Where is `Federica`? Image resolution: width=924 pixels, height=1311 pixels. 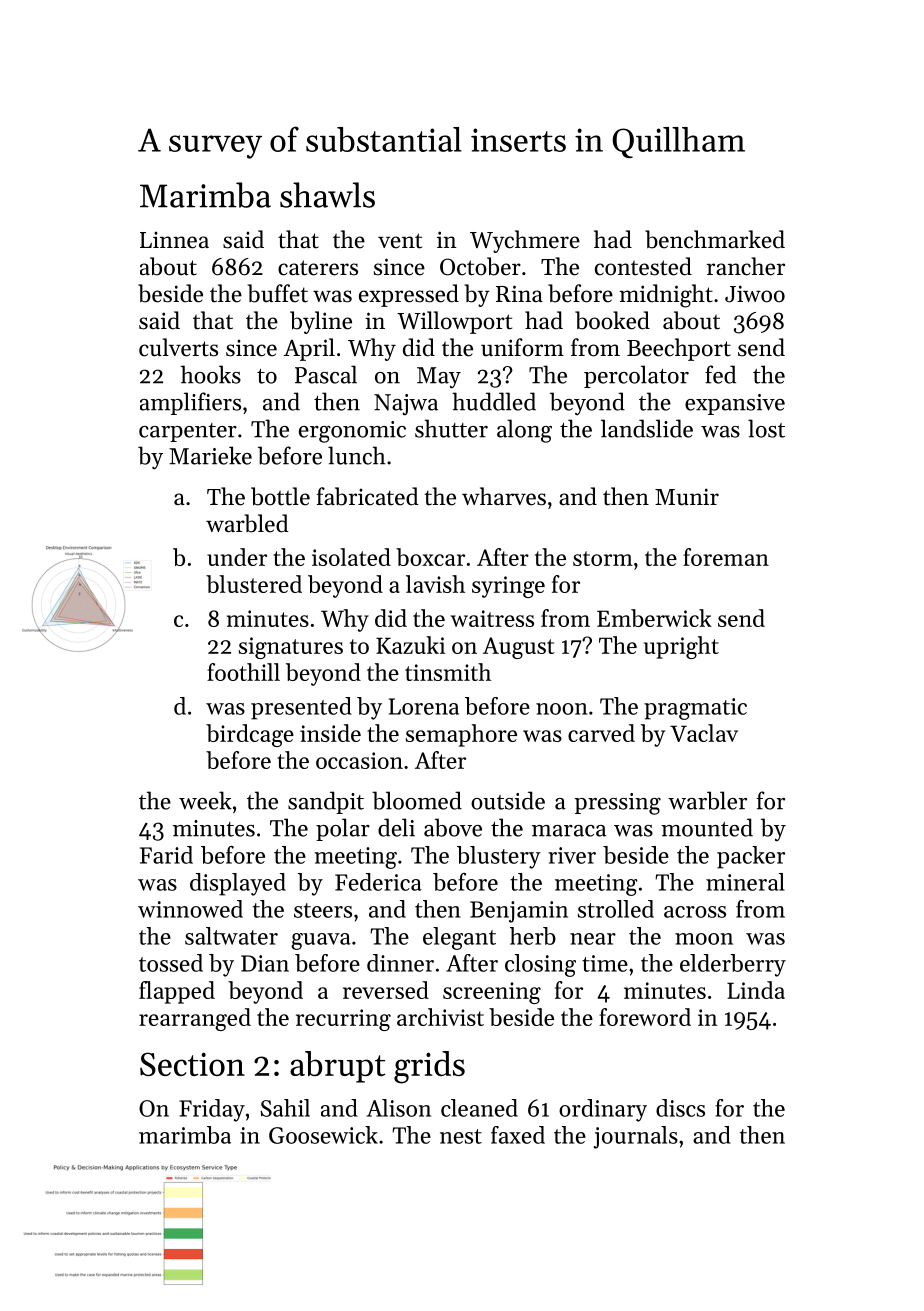
Federica is located at coordinates (378, 882).
